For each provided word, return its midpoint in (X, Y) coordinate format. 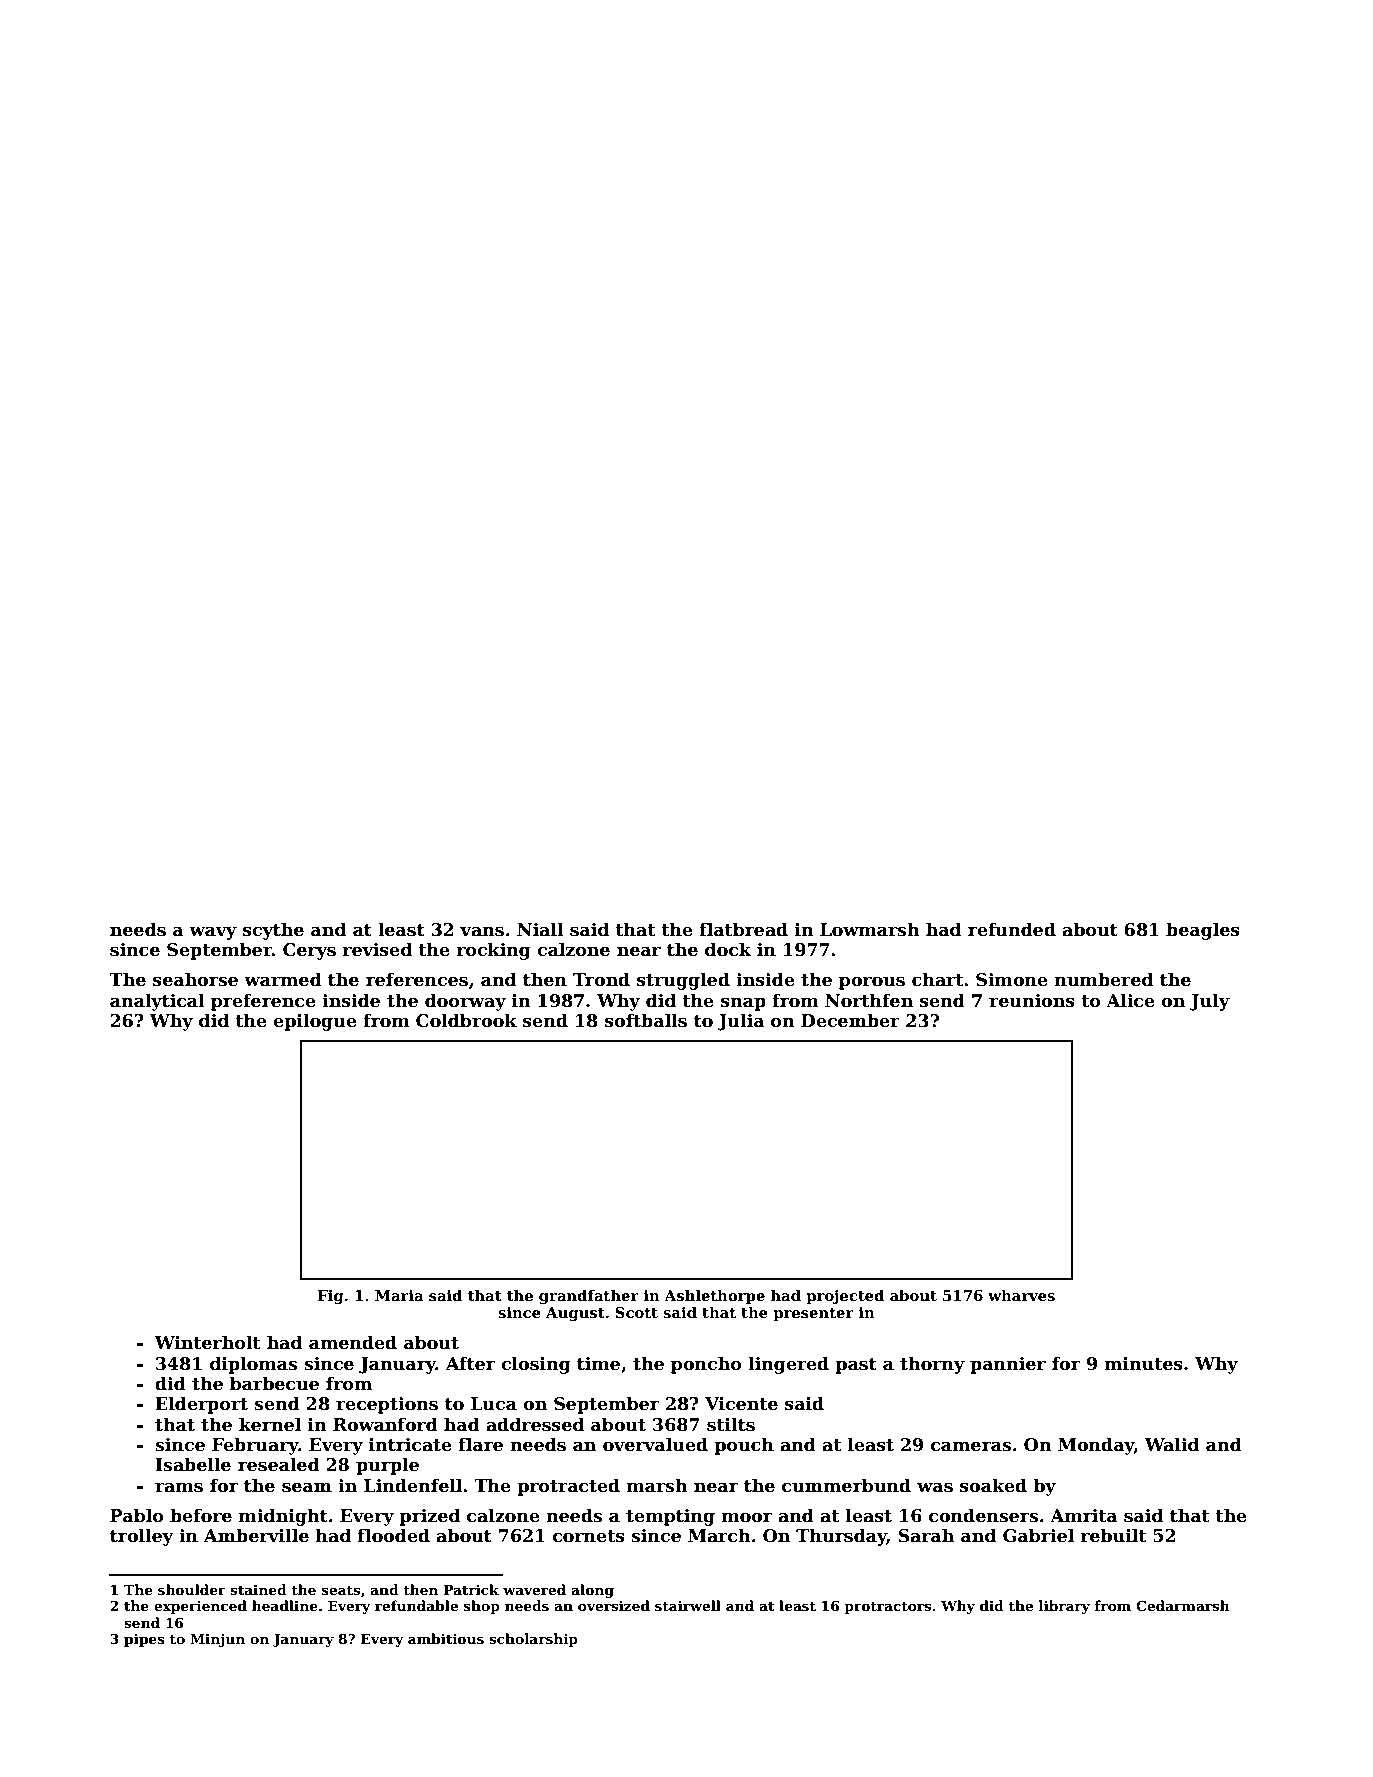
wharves (1021, 1295)
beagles (1203, 931)
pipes (144, 1640)
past (856, 1366)
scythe (273, 931)
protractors (887, 1608)
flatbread (744, 929)
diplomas (253, 1365)
